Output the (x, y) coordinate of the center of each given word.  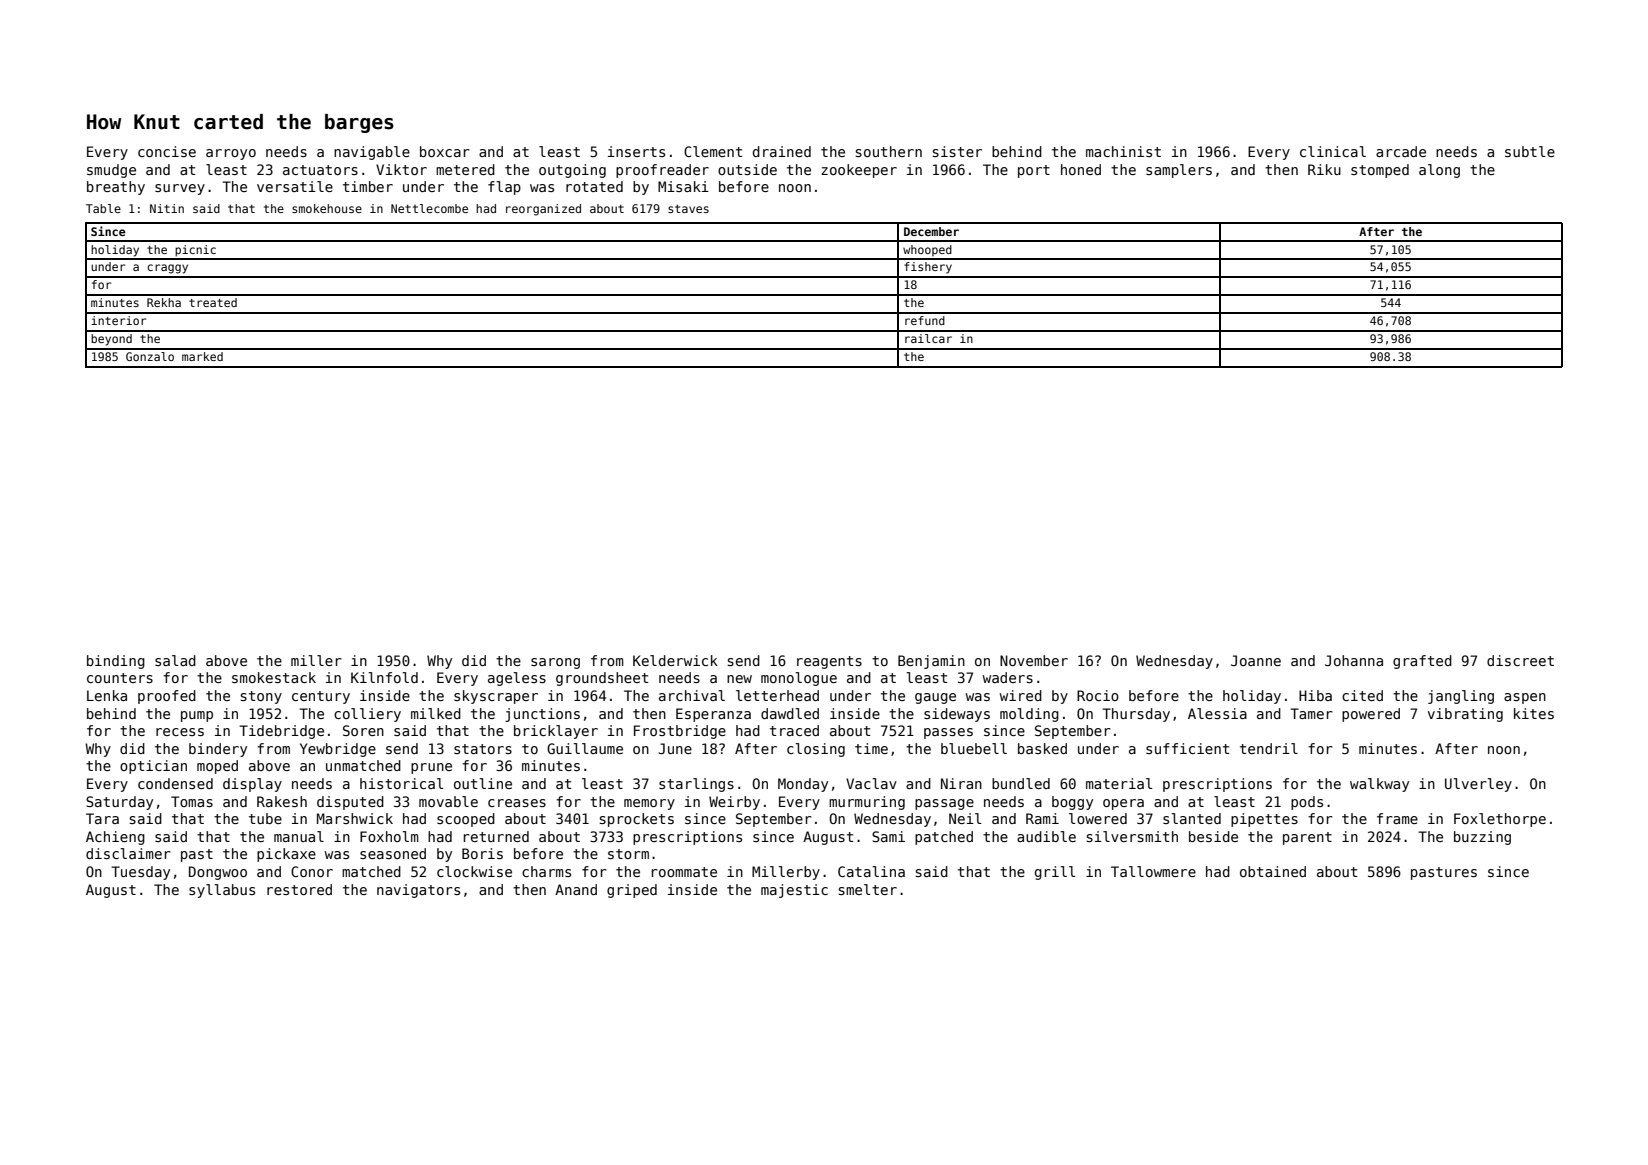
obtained (1273, 871)
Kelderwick (675, 660)
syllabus (222, 891)
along (1439, 171)
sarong (555, 663)
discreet (1520, 660)
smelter (868, 889)
